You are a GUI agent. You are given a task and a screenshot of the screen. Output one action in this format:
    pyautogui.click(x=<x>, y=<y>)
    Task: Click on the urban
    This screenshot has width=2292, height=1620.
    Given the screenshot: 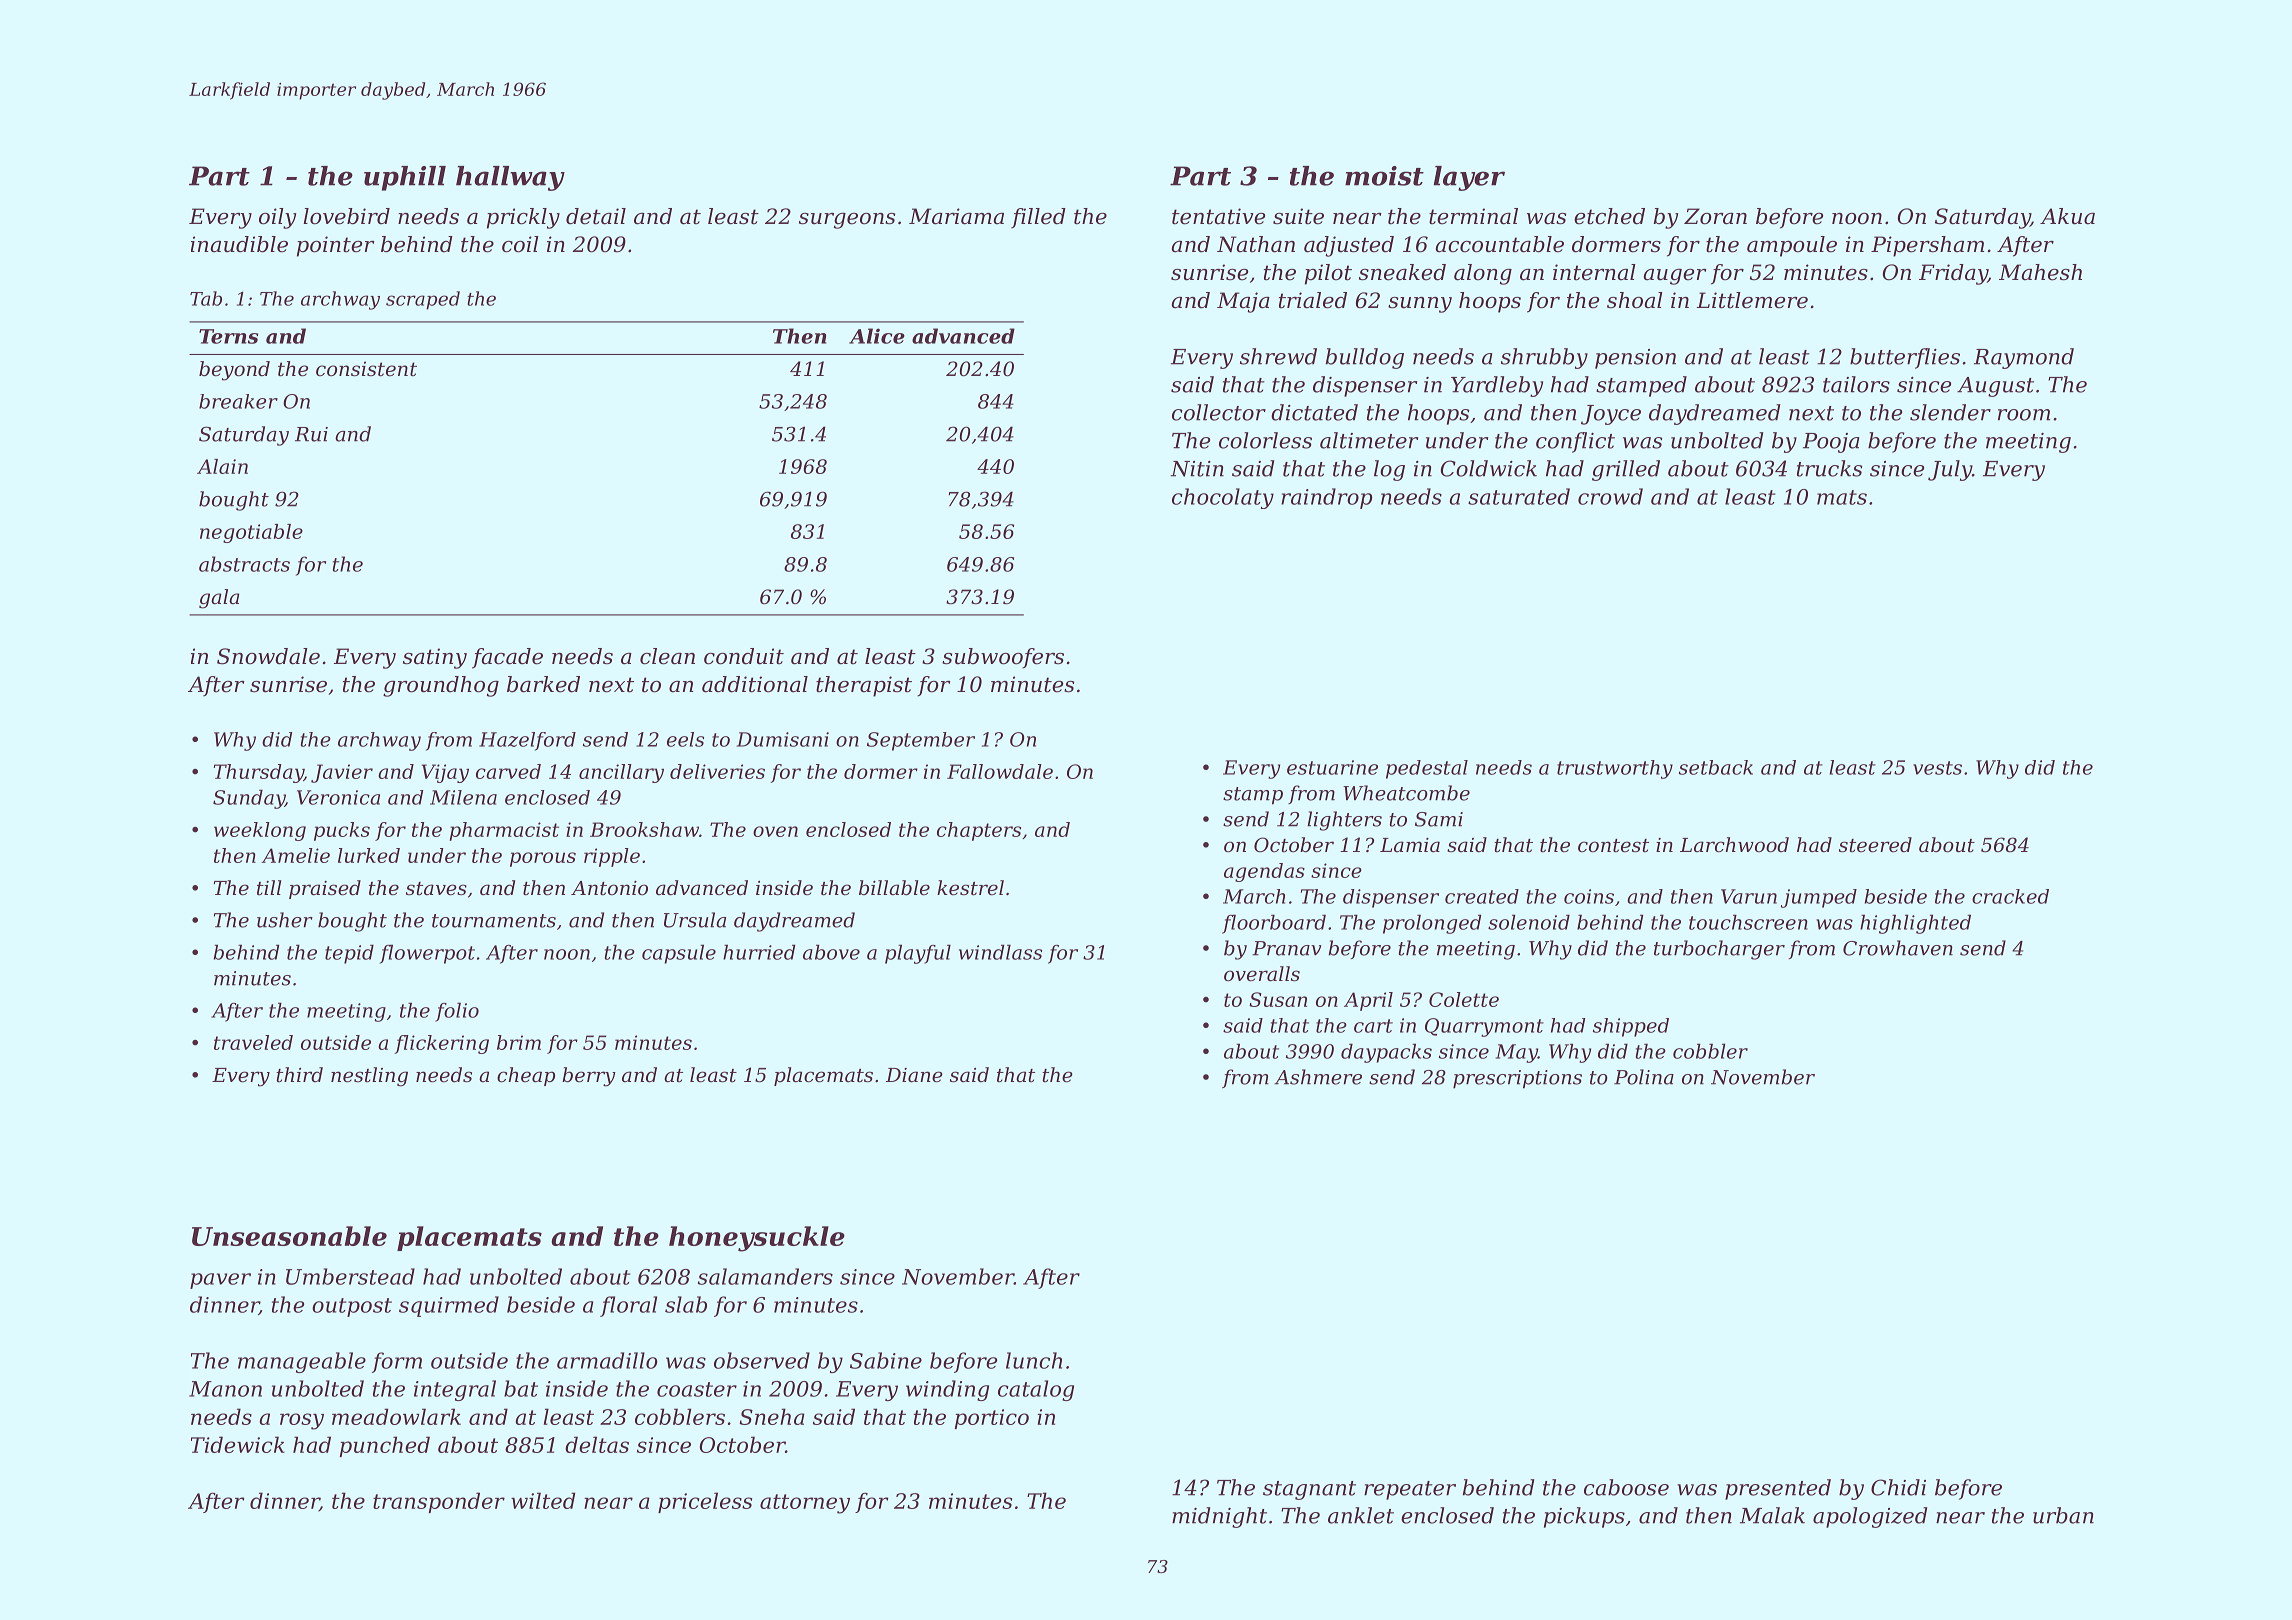 What is the action you would take?
    pyautogui.click(x=2063, y=1515)
